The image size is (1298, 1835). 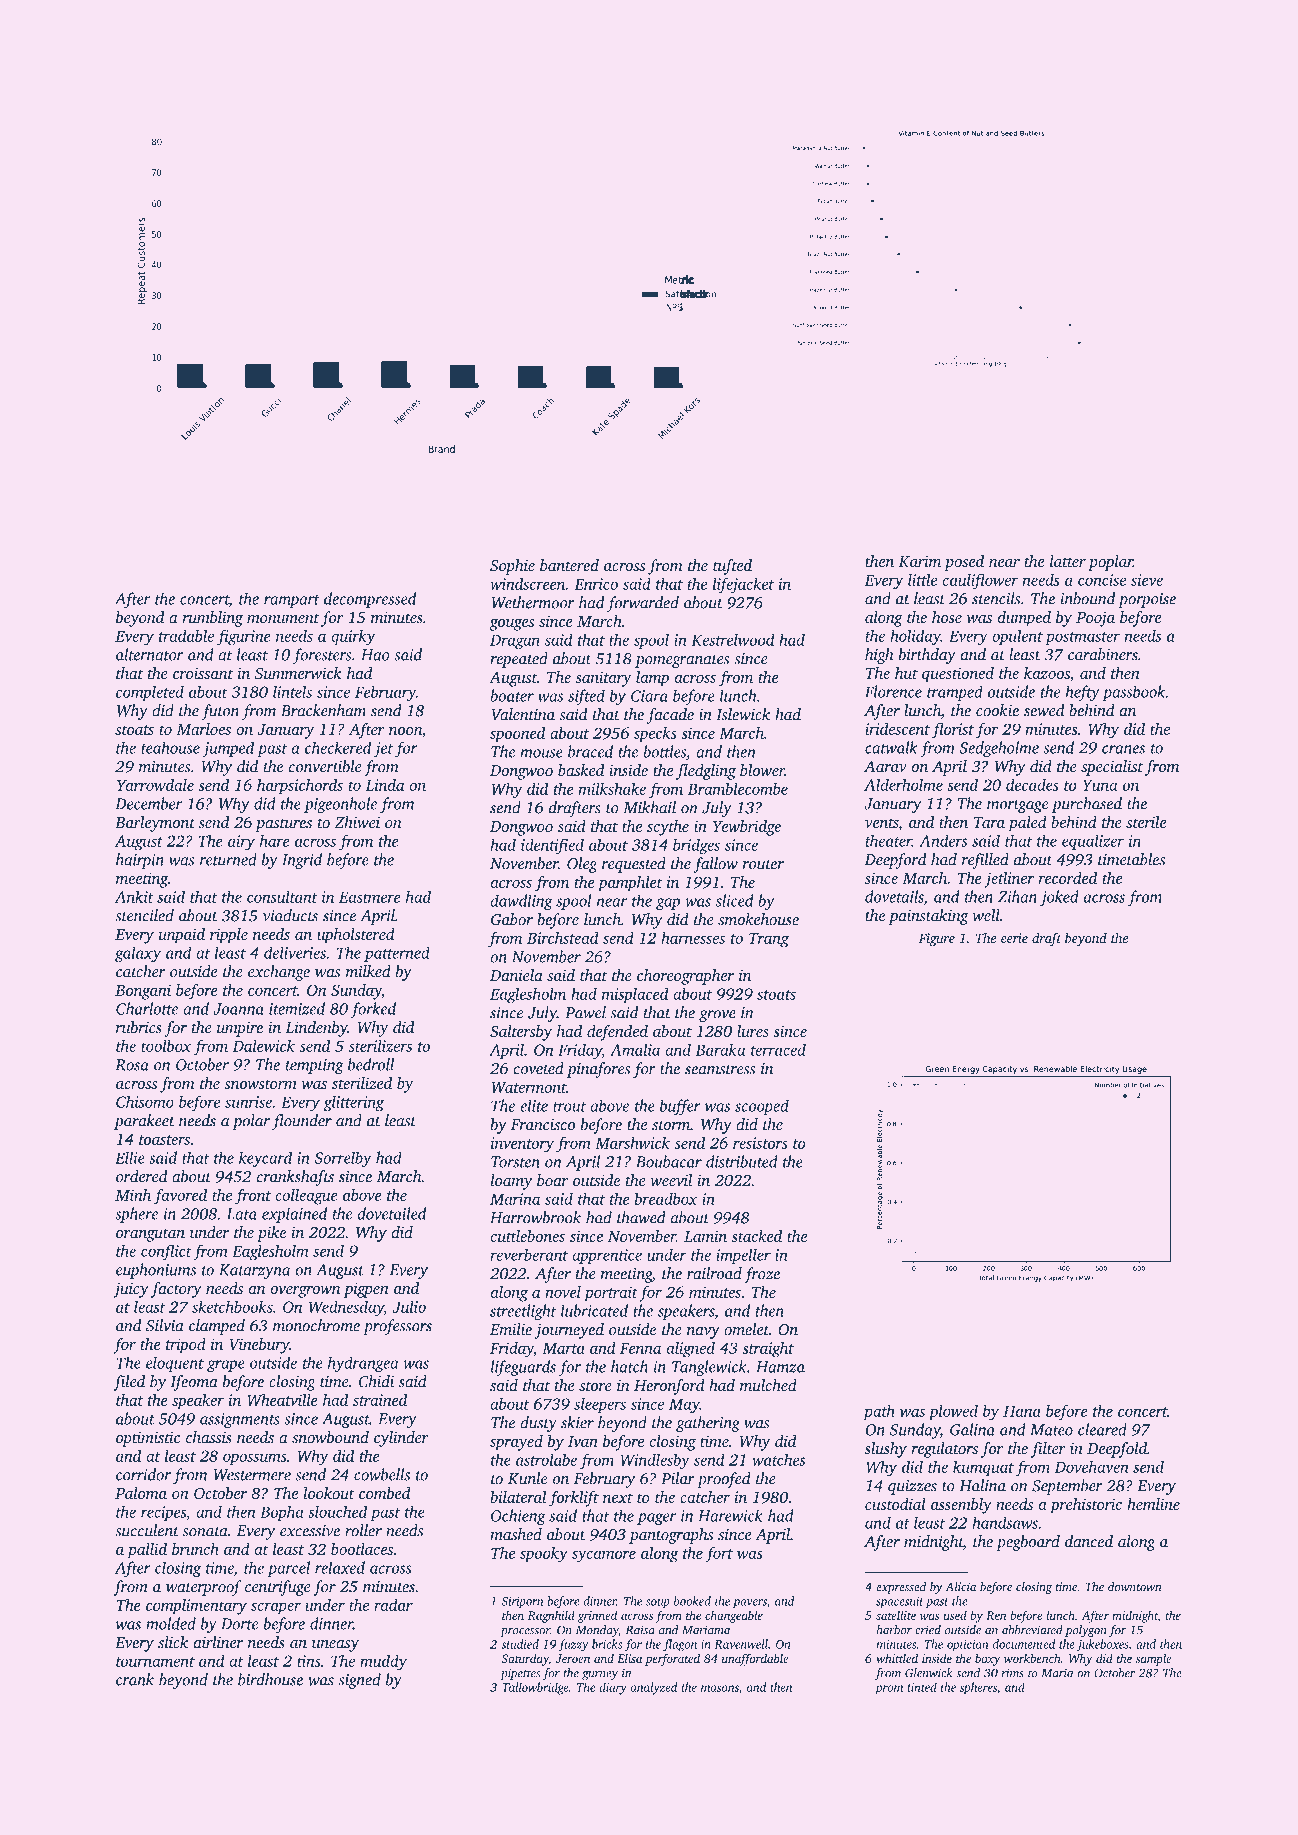 What do you see at coordinates (295, 952) in the screenshot?
I see `deliveries` at bounding box center [295, 952].
